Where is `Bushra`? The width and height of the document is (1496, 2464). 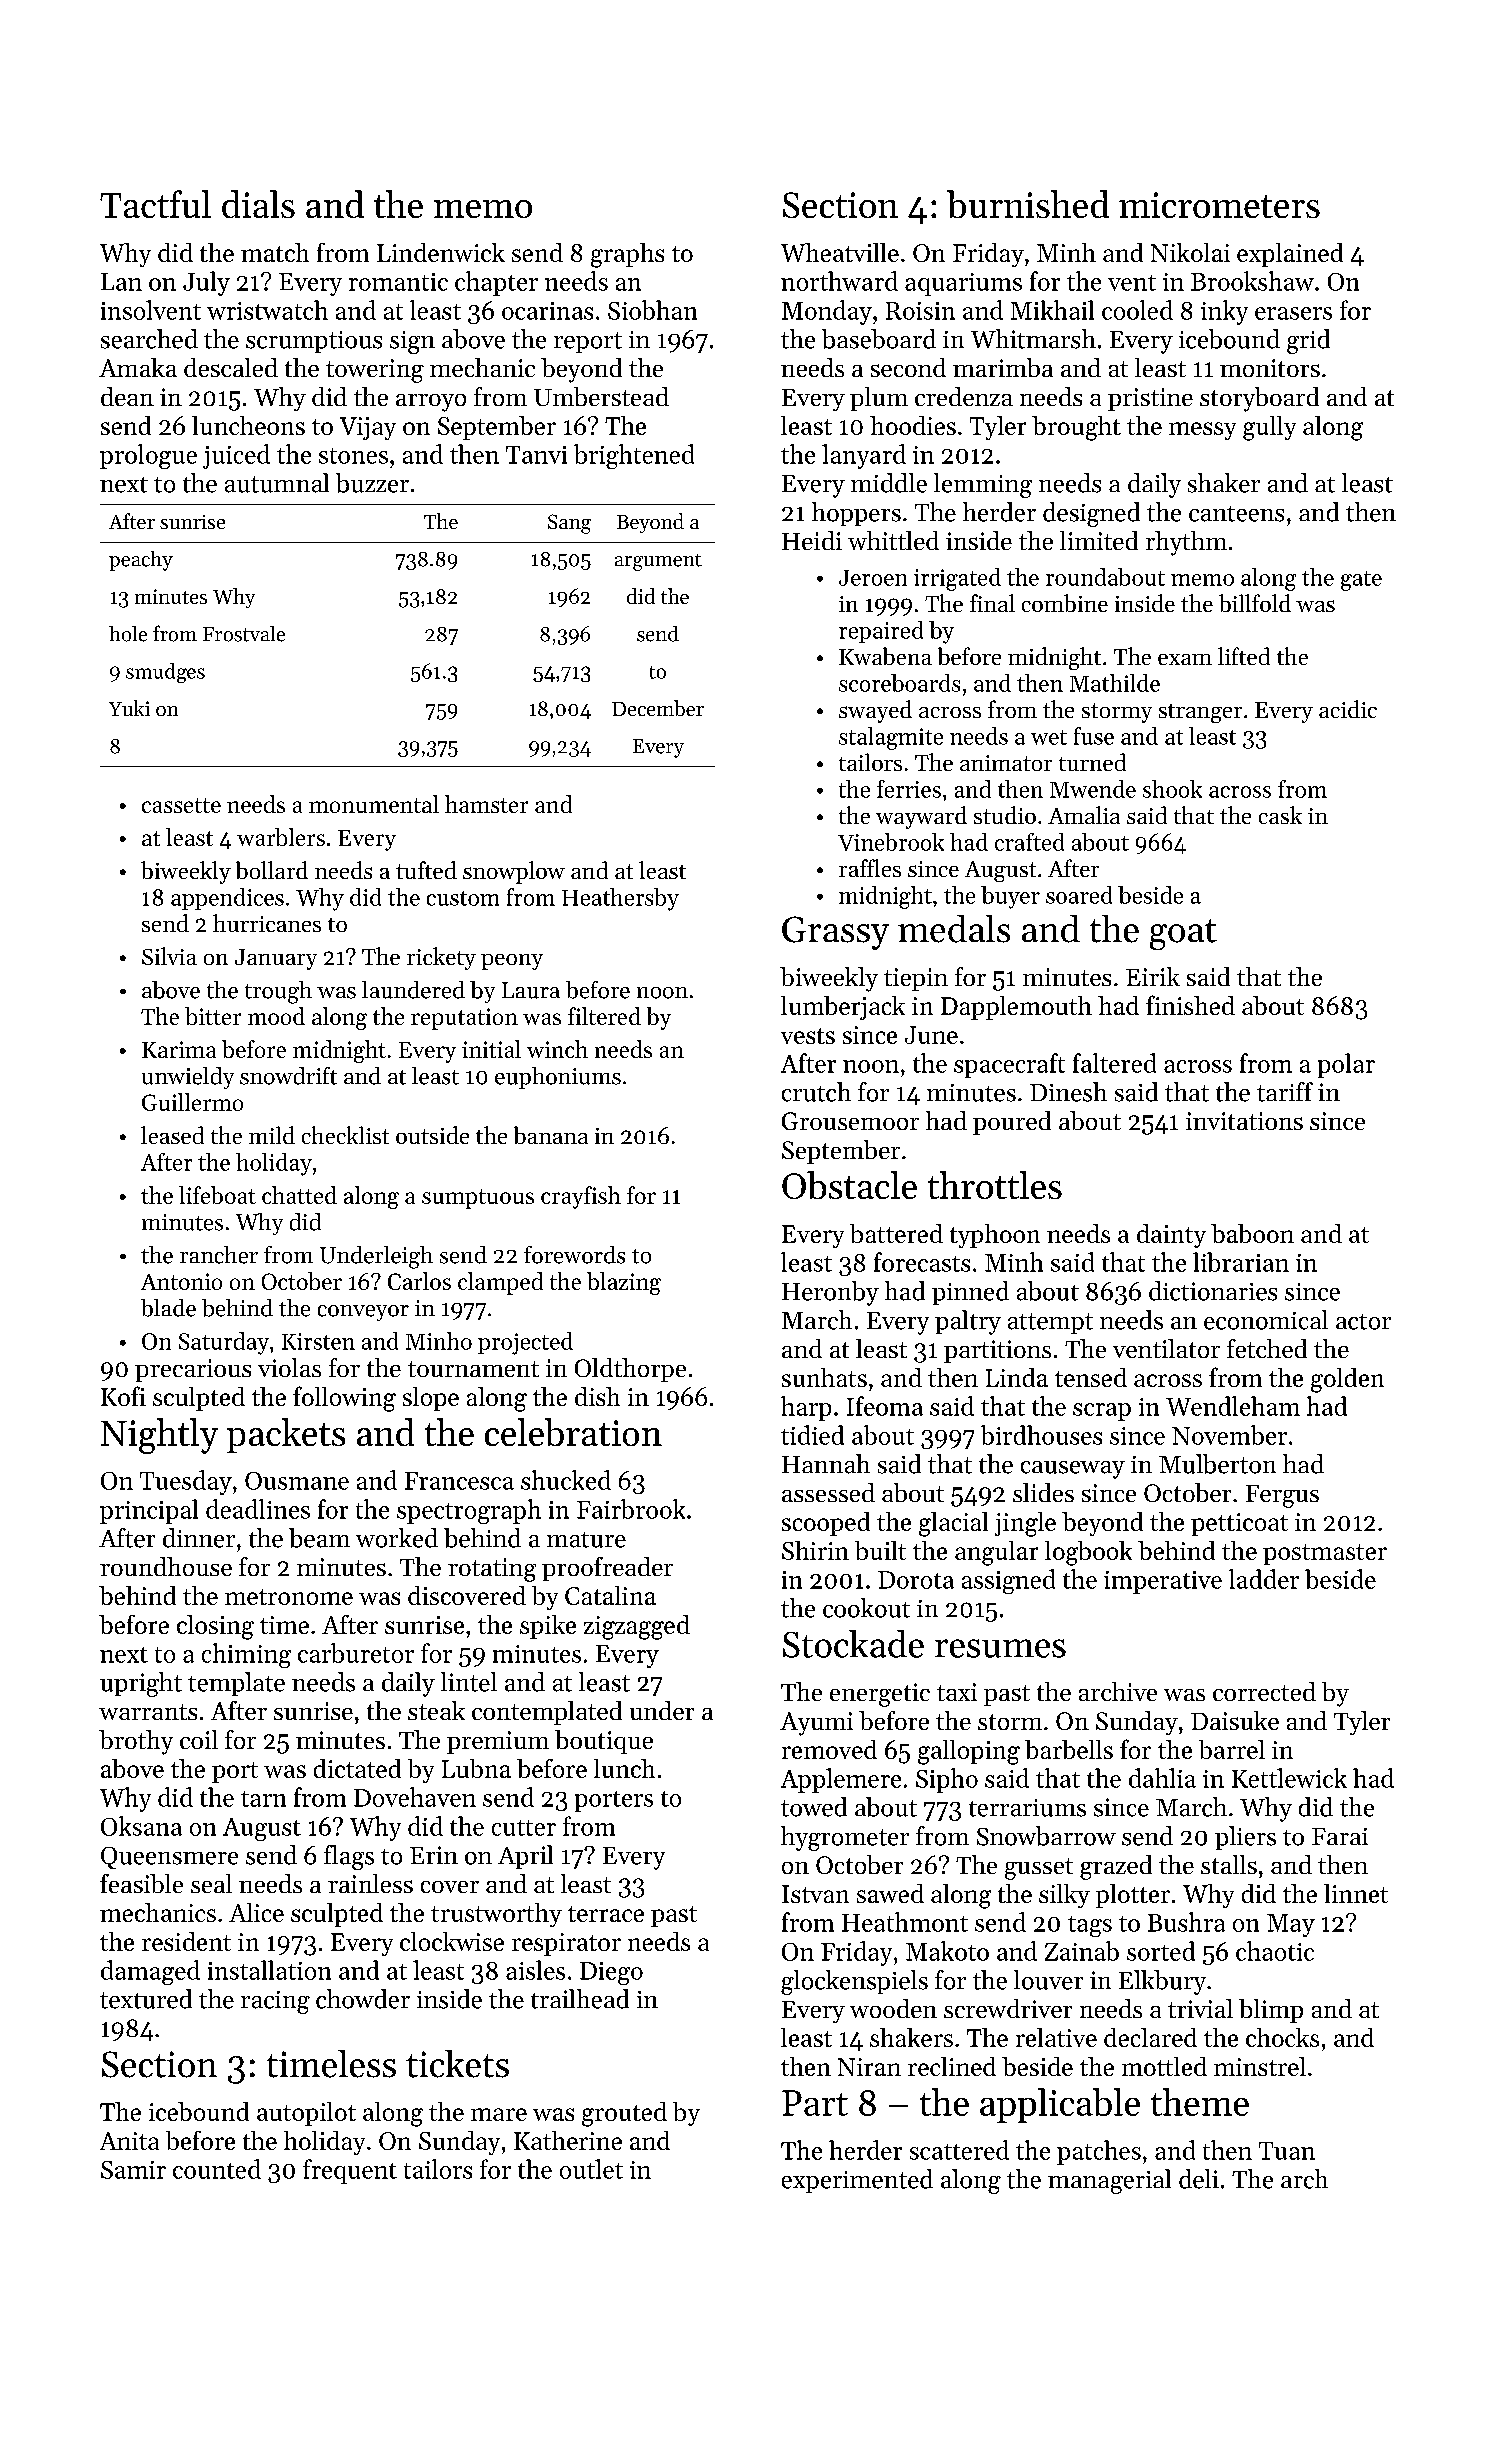
Bushra is located at coordinates (1186, 1922).
